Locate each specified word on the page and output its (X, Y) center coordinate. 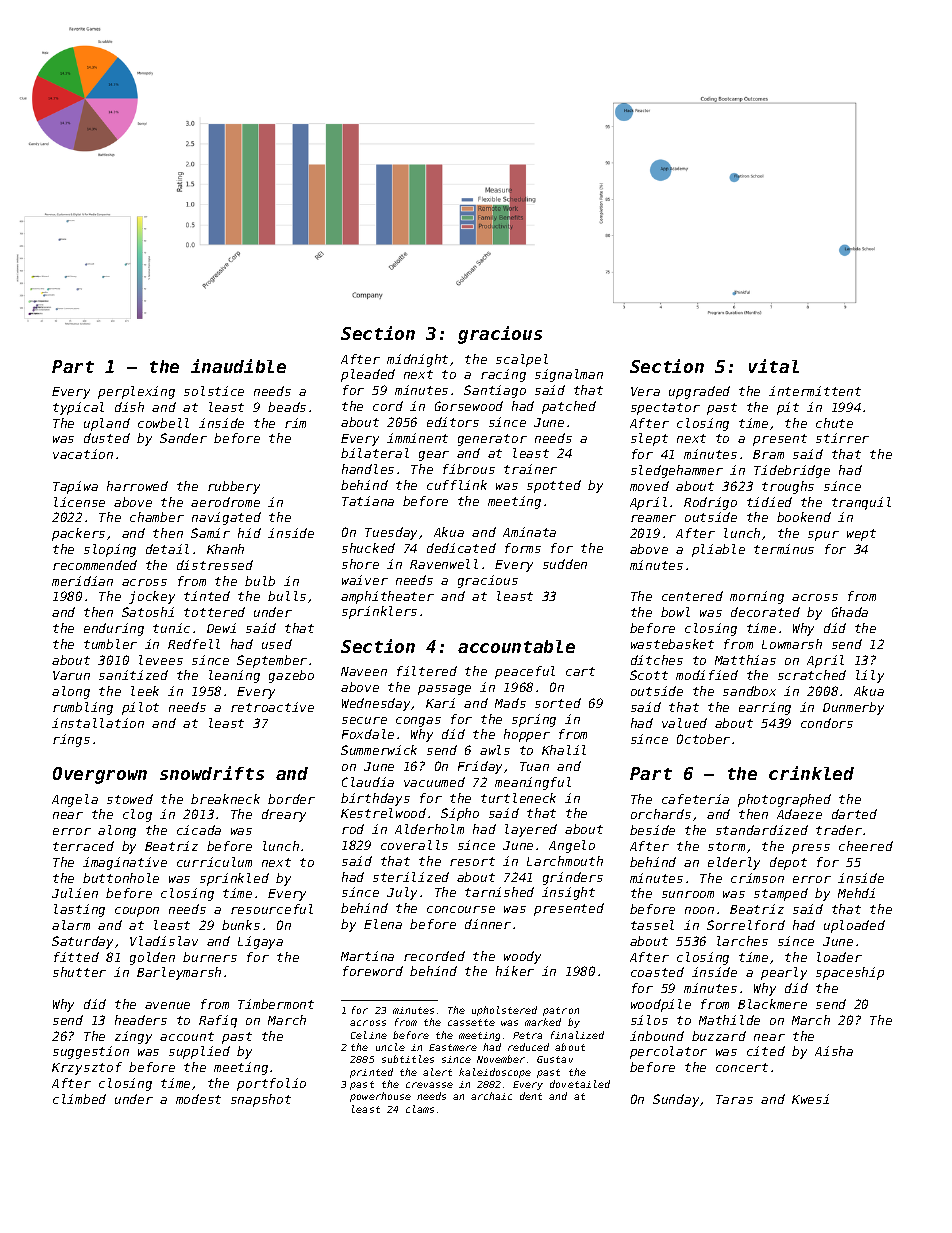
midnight (417, 360)
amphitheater (387, 597)
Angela (75, 800)
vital (774, 366)
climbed (79, 1099)
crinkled (811, 773)
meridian (82, 581)
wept (861, 535)
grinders (573, 878)
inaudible (238, 366)
